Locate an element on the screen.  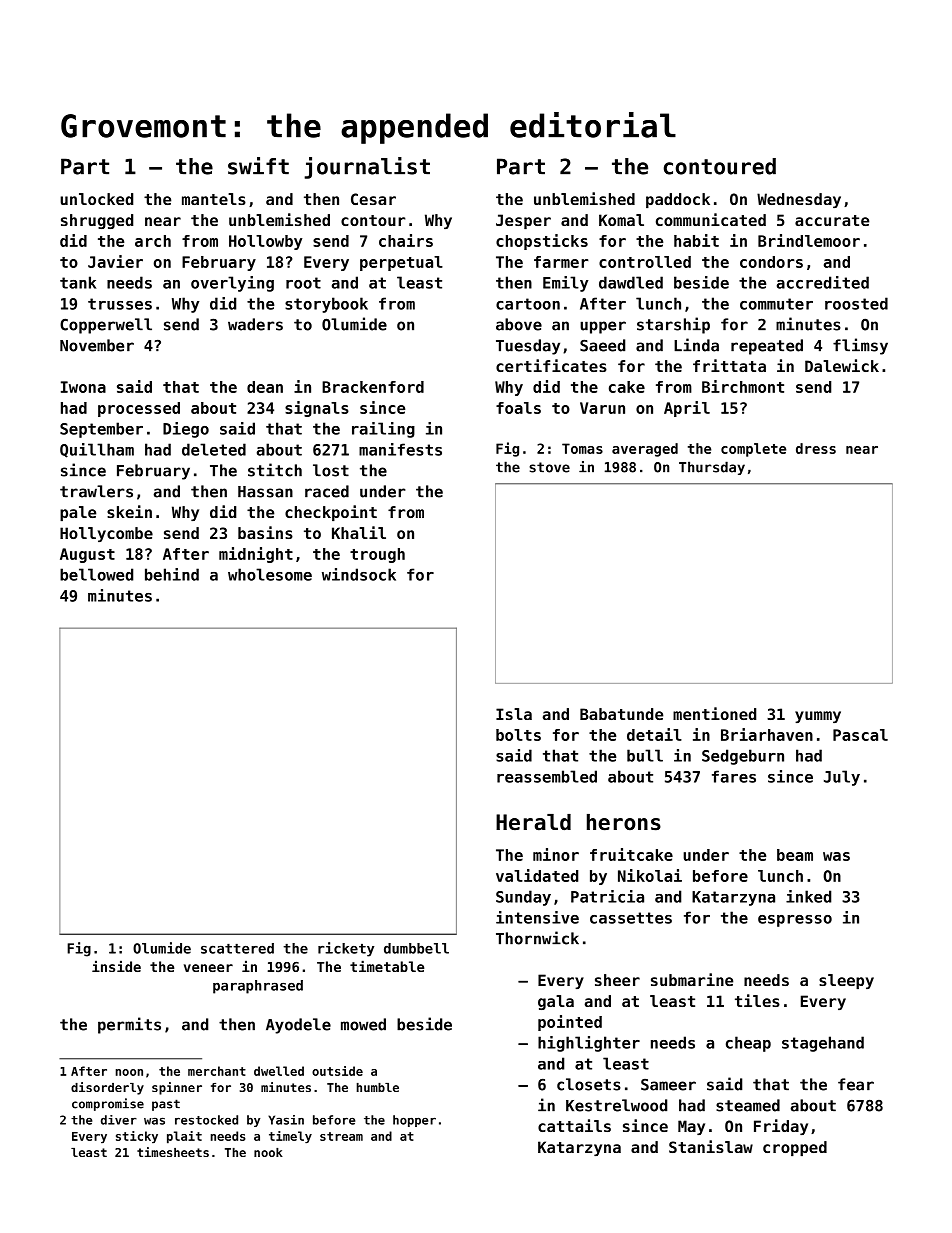
trough is located at coordinates (377, 555).
